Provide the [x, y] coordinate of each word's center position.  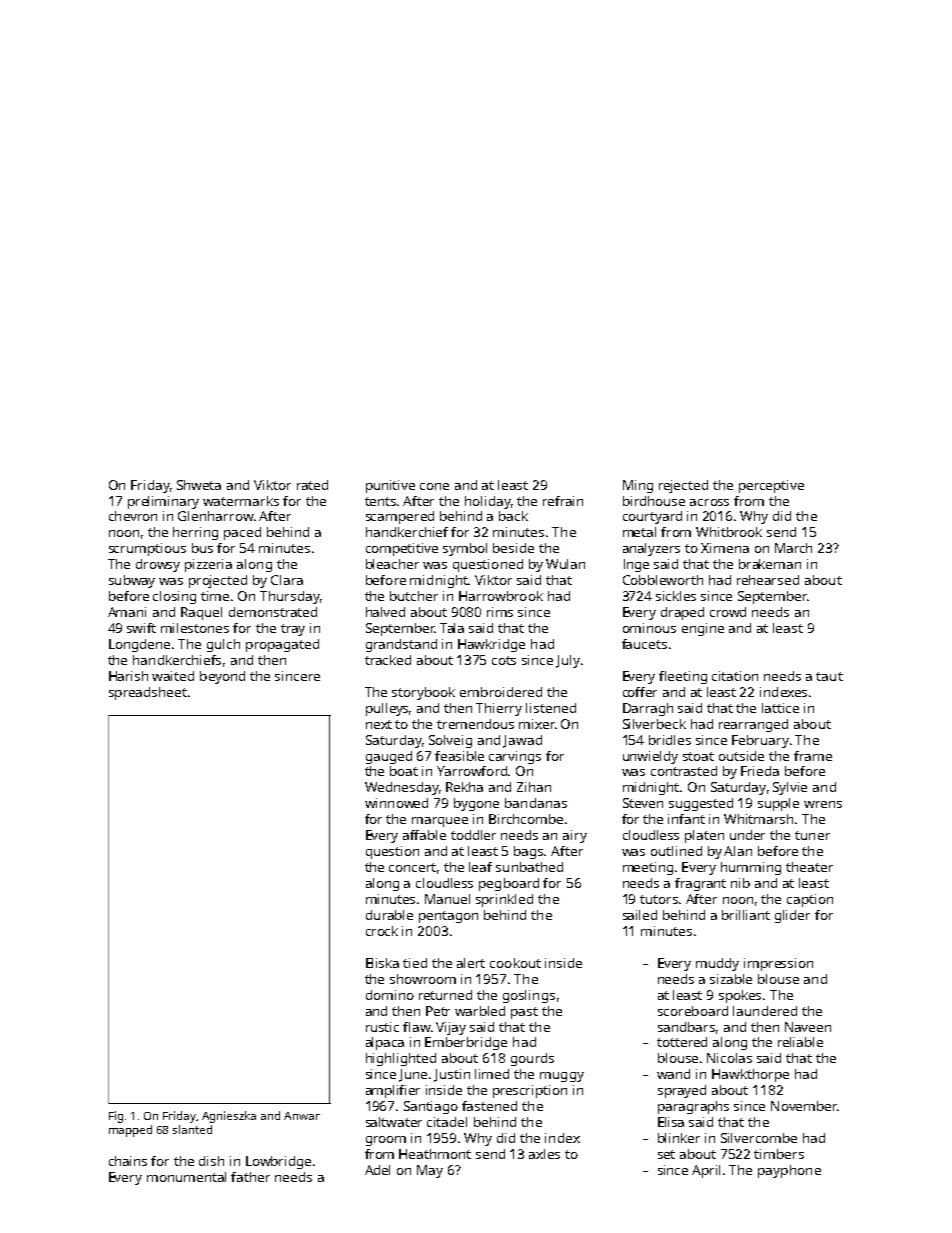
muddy [717, 964]
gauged [389, 757]
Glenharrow [215, 516]
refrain [563, 501]
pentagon [448, 917]
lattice [780, 708]
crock [382, 931]
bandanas [536, 803]
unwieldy [650, 757]
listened [551, 708]
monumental [186, 1177]
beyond [222, 677]
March [793, 548]
